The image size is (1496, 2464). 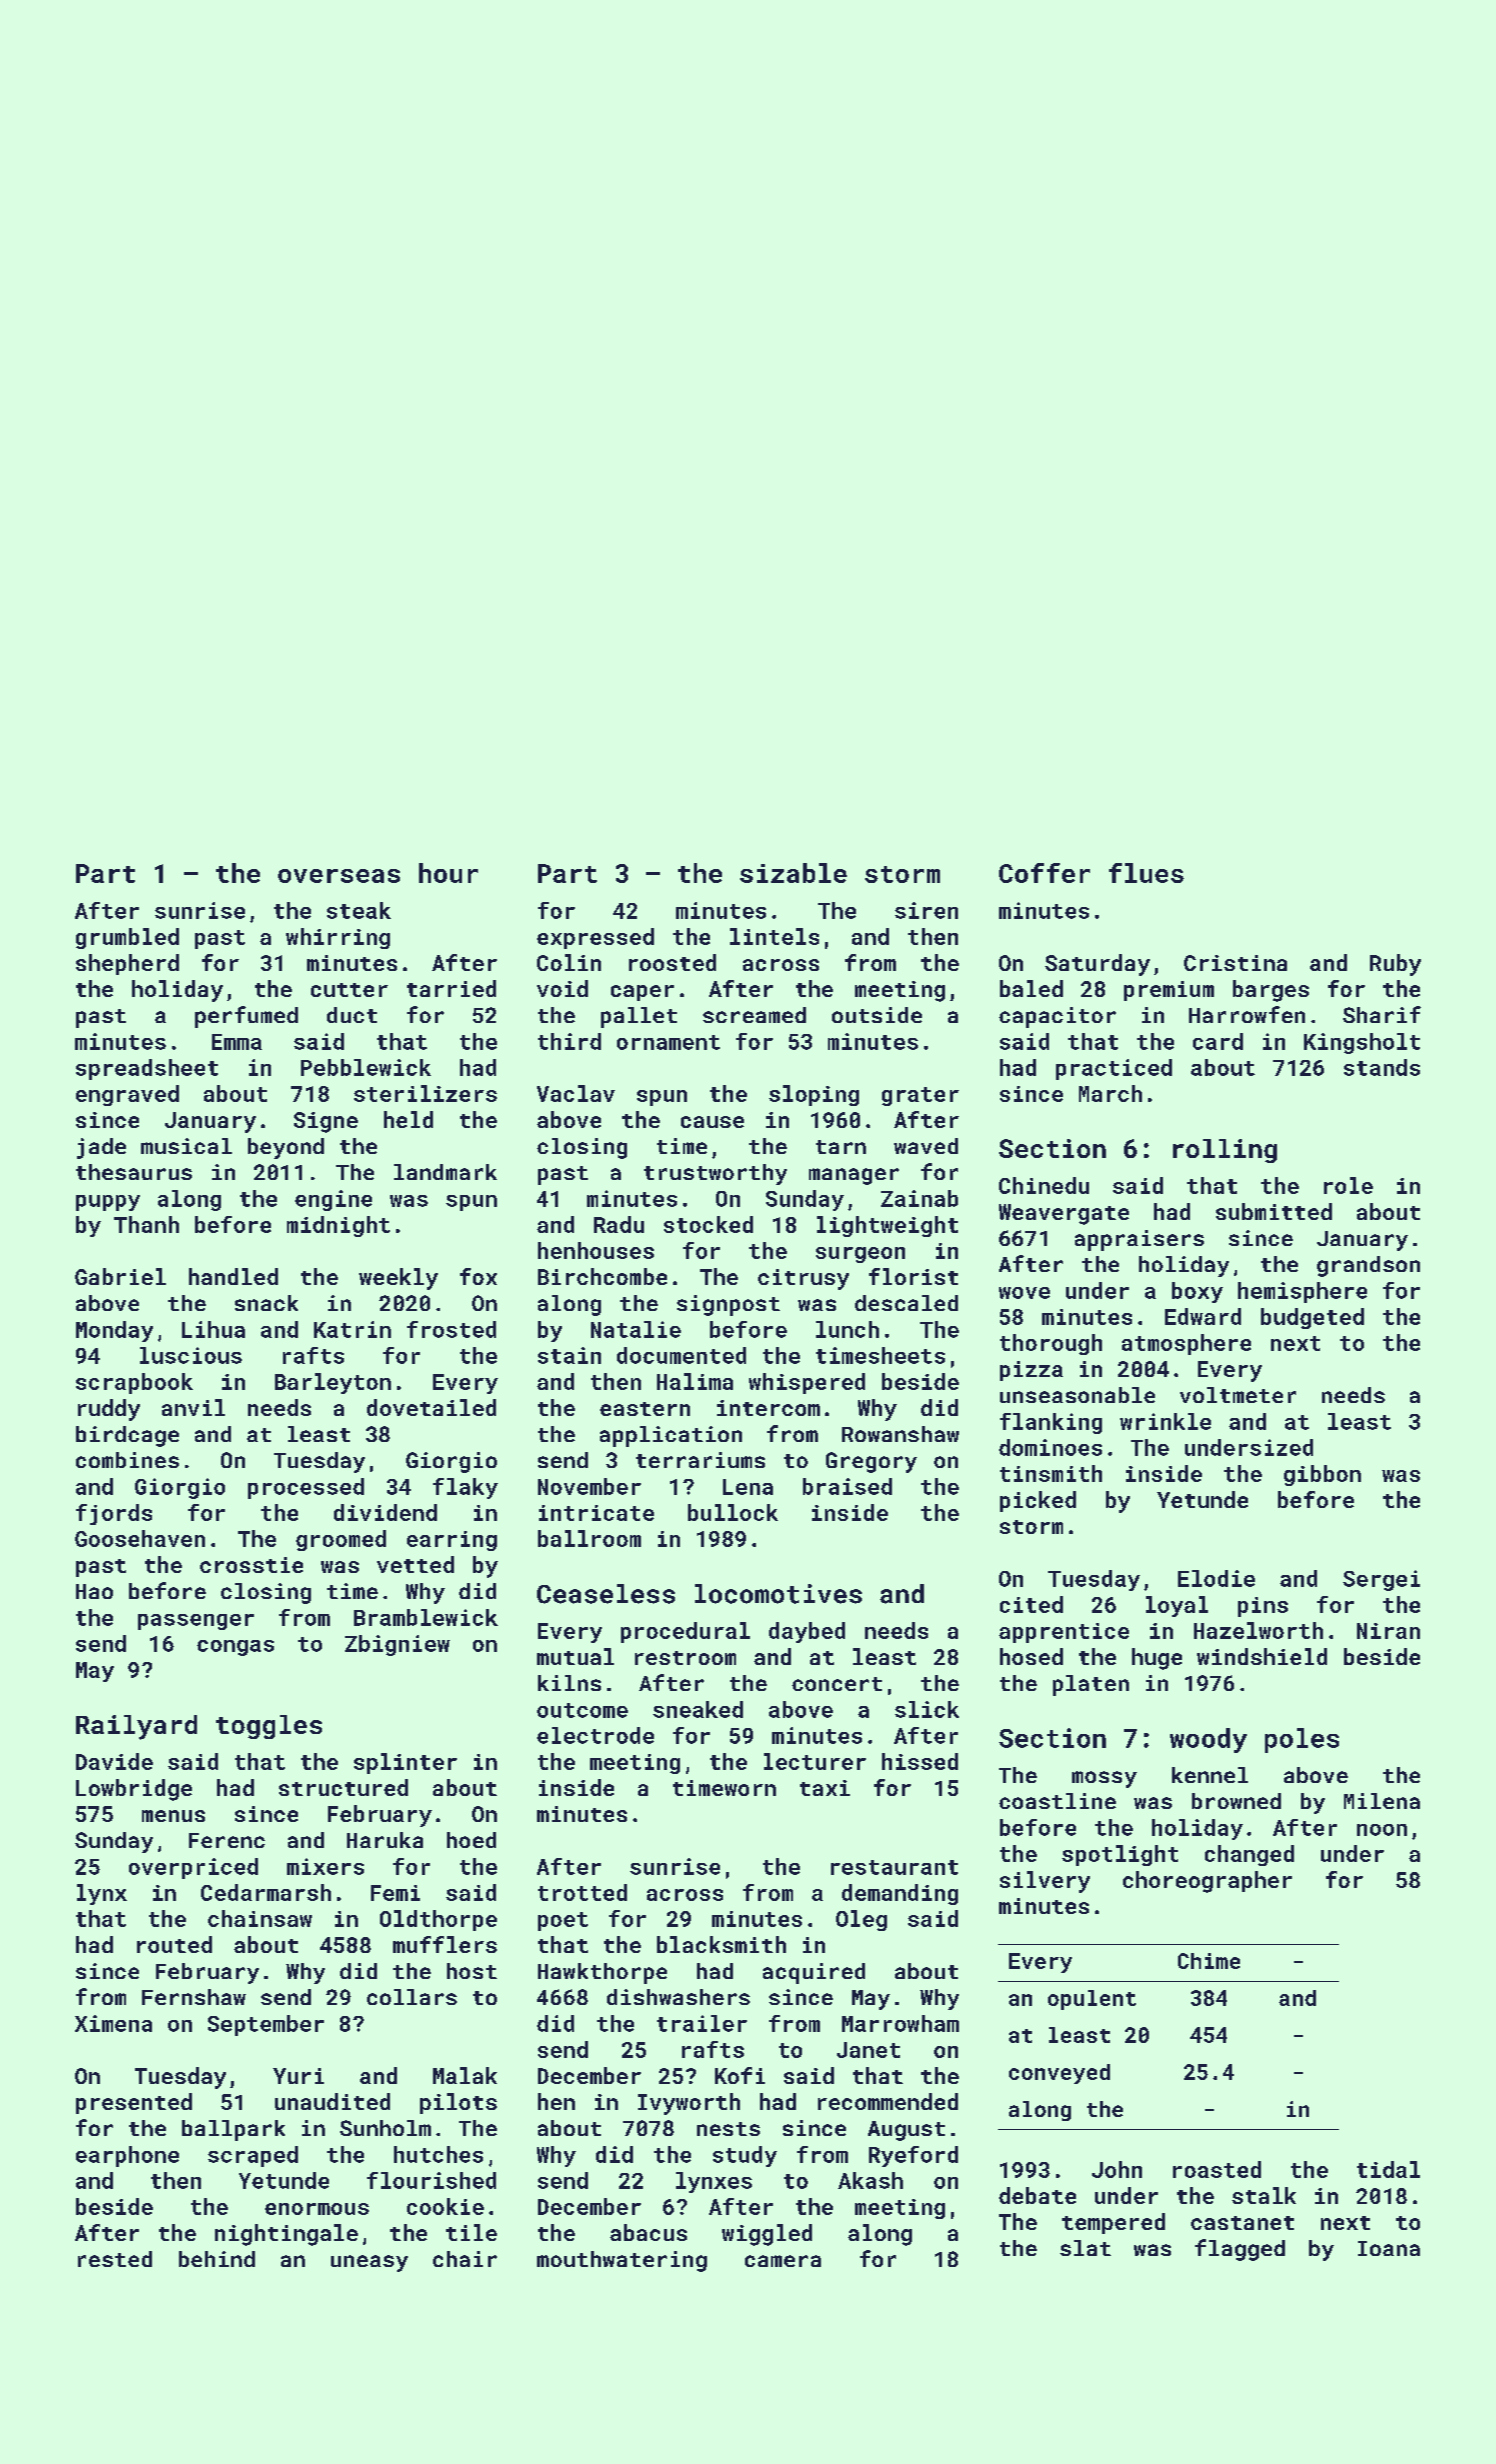 I want to click on roasted, so click(x=1217, y=2169).
